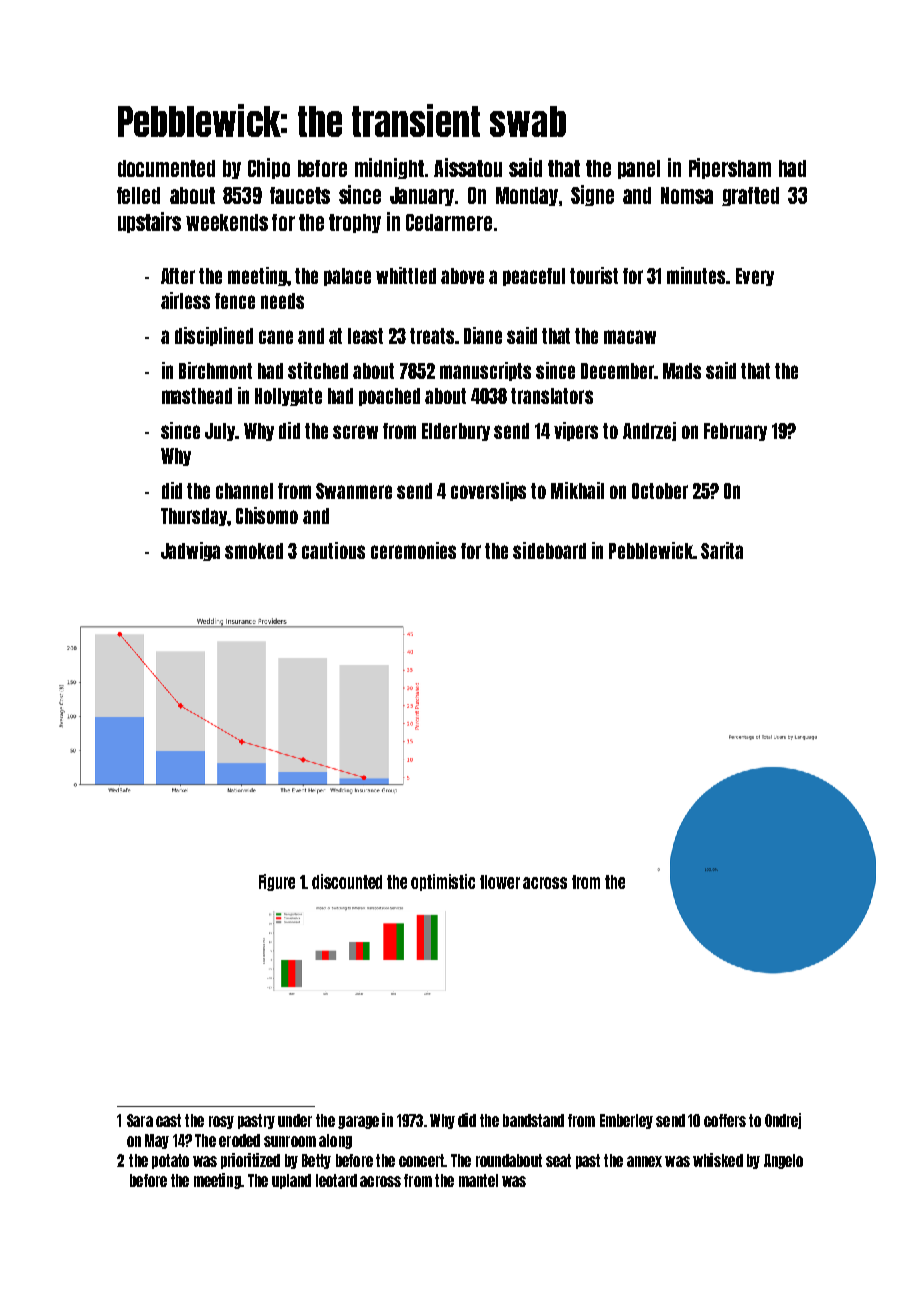 The width and height of the document is (924, 1308). I want to click on documented, so click(166, 168).
